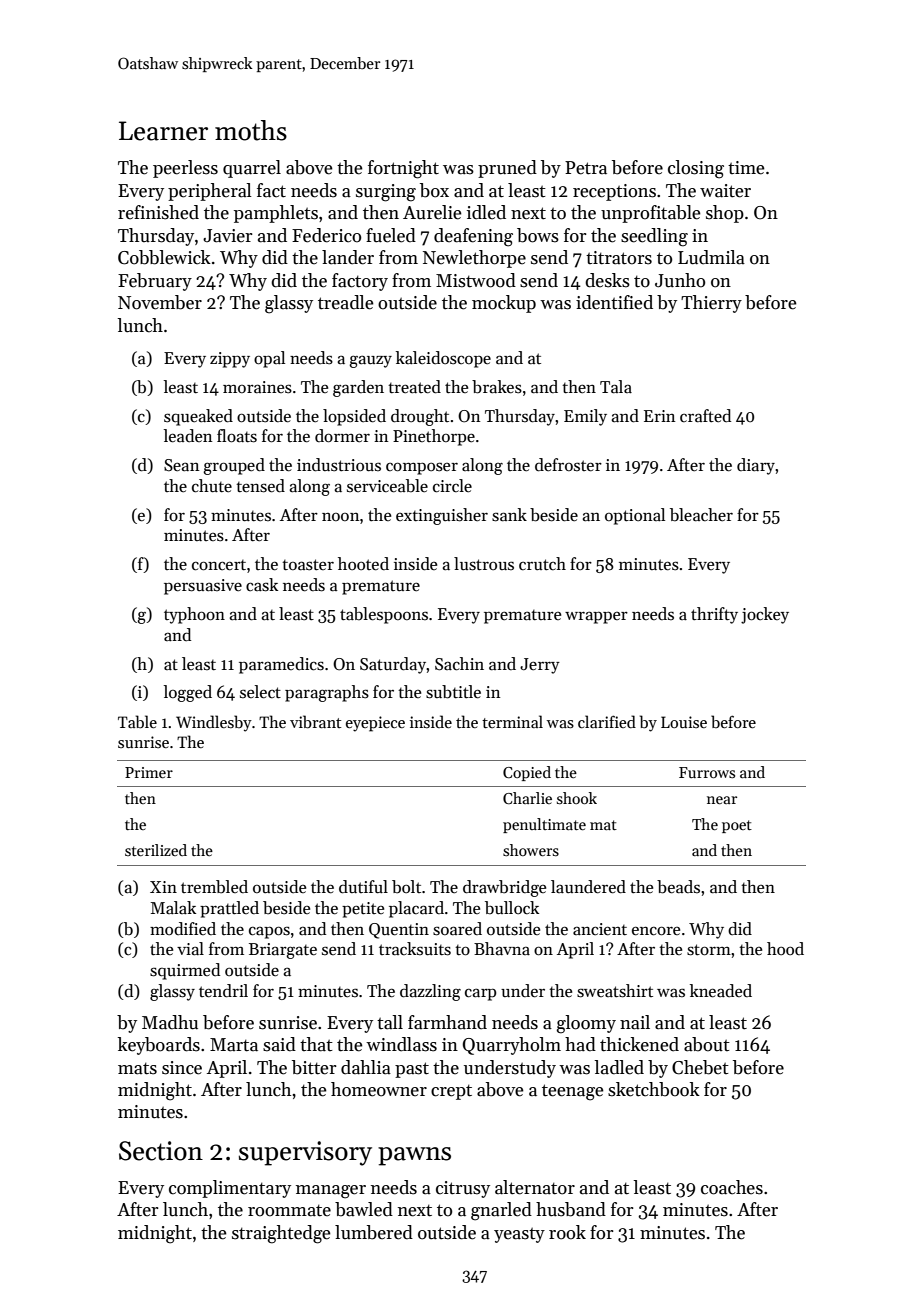 The image size is (924, 1308). I want to click on Tala, so click(616, 387).
